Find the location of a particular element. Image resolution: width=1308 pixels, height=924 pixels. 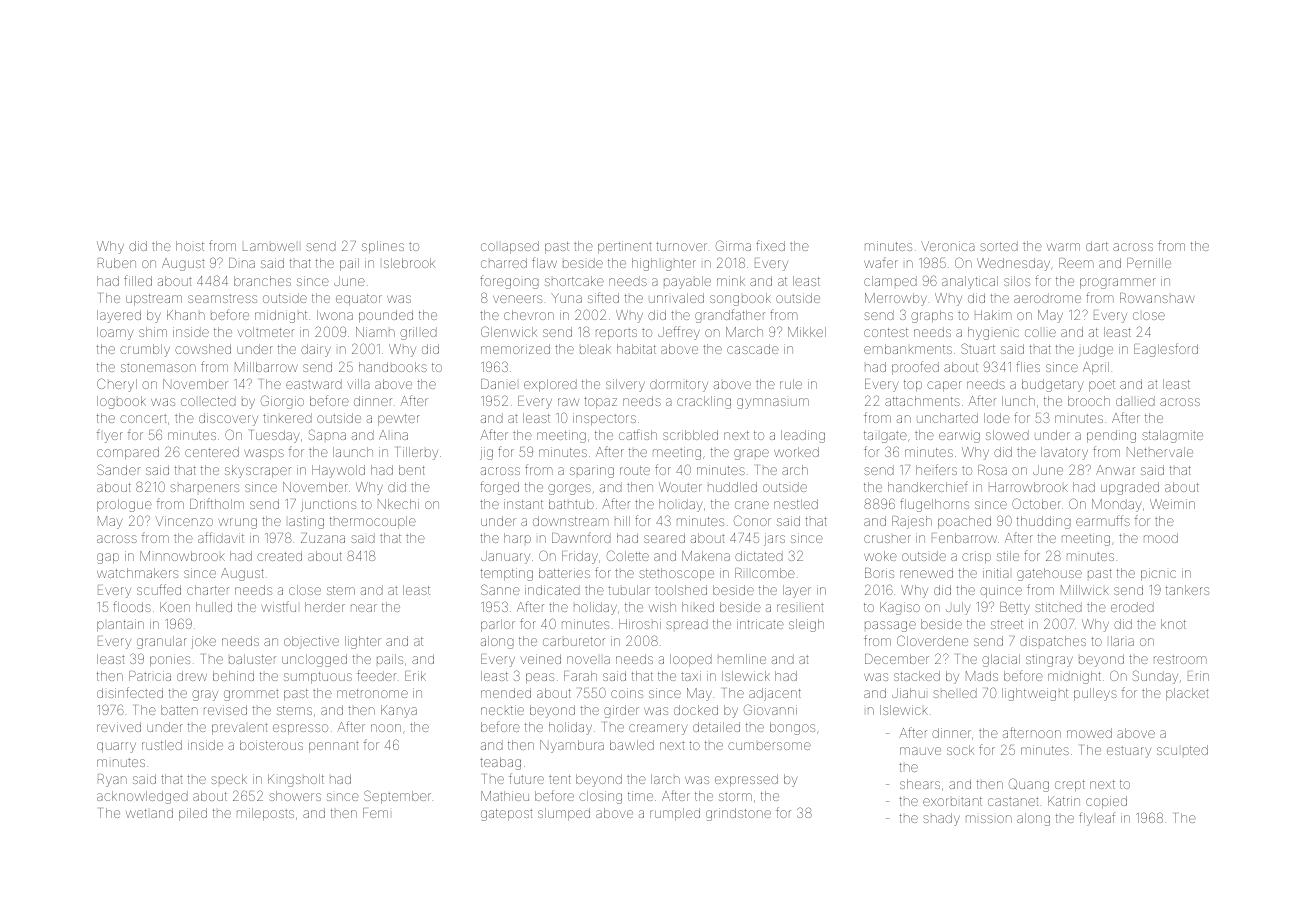

loamy is located at coordinates (115, 333).
